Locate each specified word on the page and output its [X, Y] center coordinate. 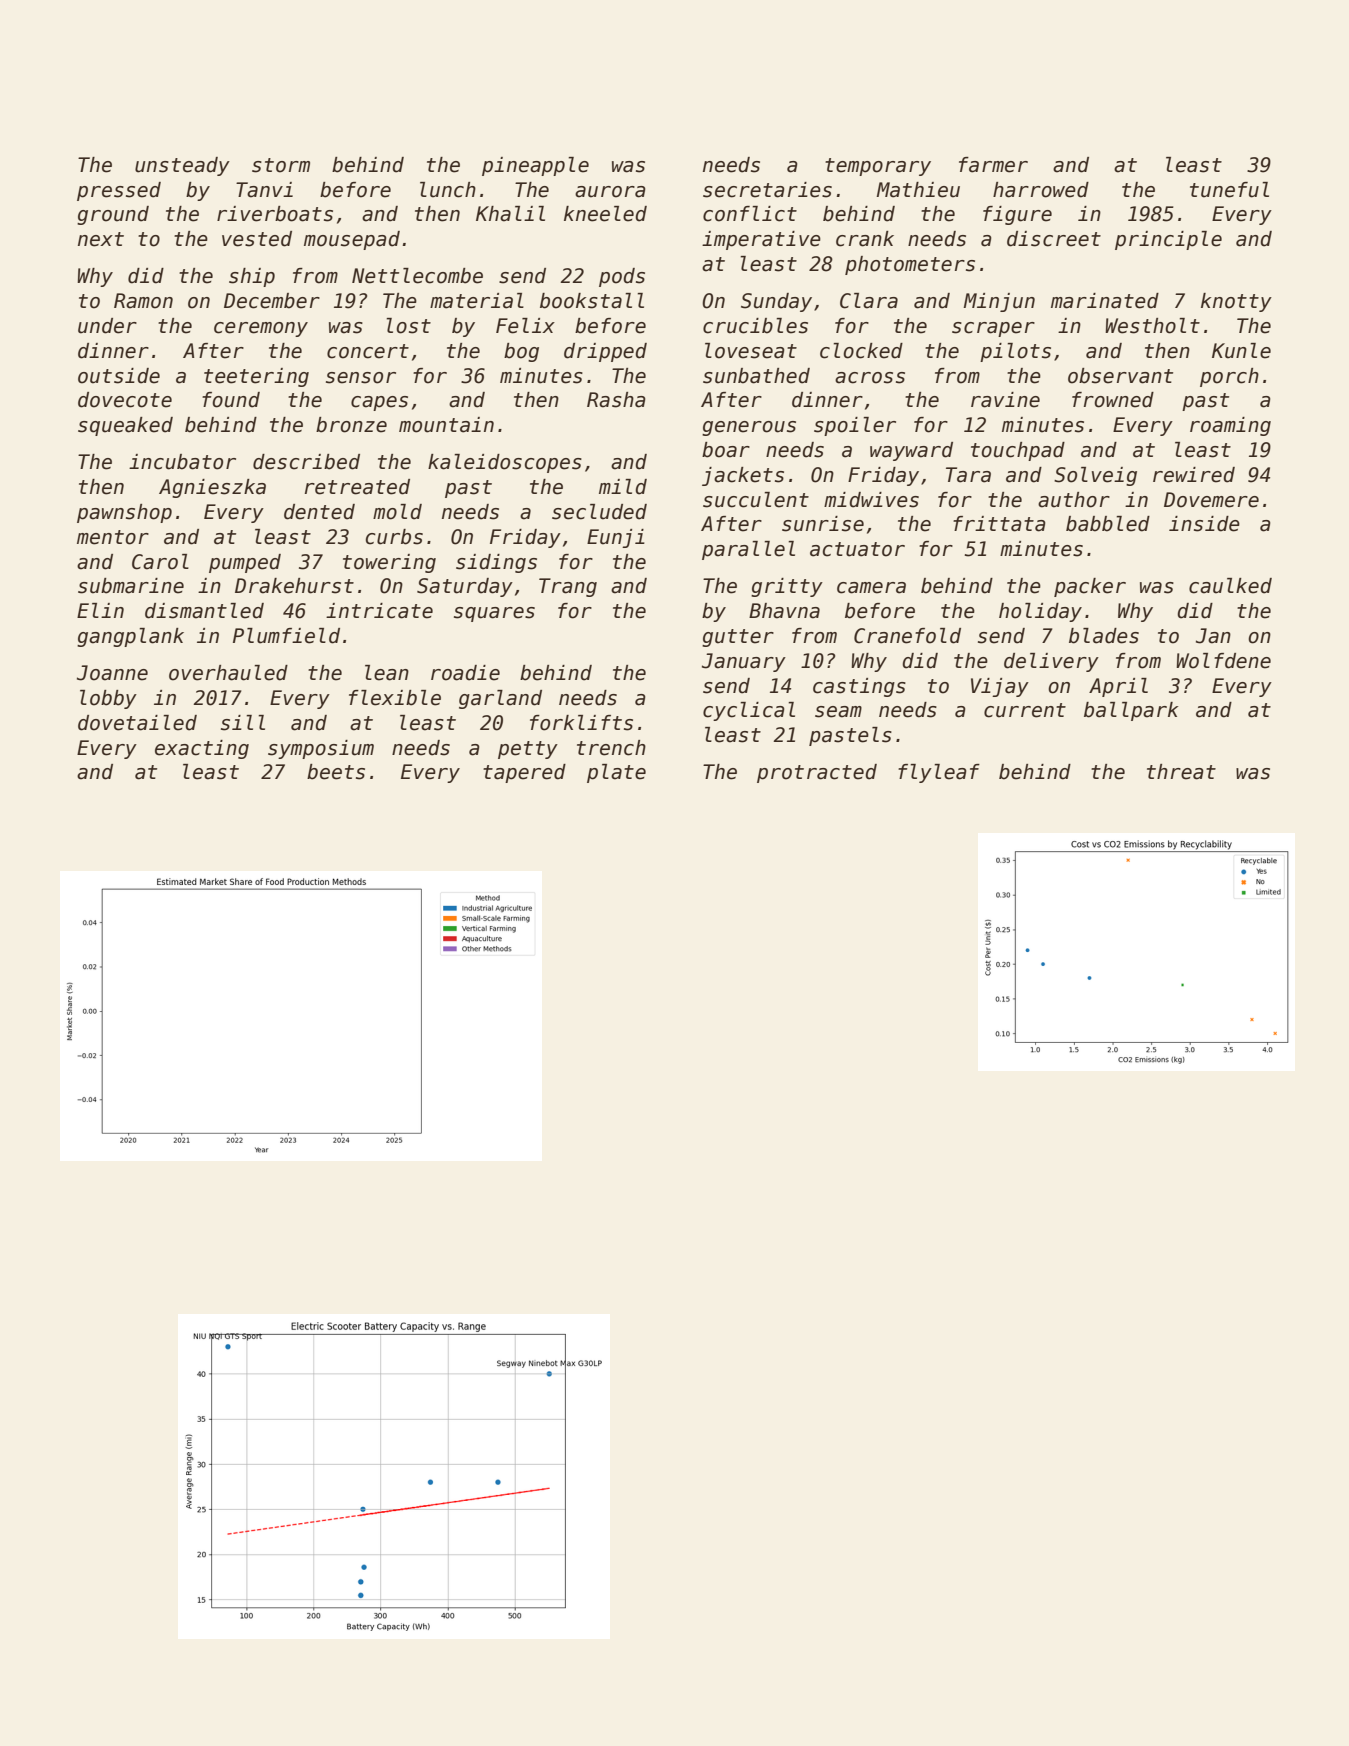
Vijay [1000, 687]
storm [281, 165]
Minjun [999, 302]
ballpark [1131, 711]
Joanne [112, 673]
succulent [756, 500]
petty [528, 750]
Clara [869, 301]
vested [257, 239]
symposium [321, 749]
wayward [911, 451]
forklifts [581, 723]
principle [1168, 240]
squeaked [125, 426]
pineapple [535, 166]
